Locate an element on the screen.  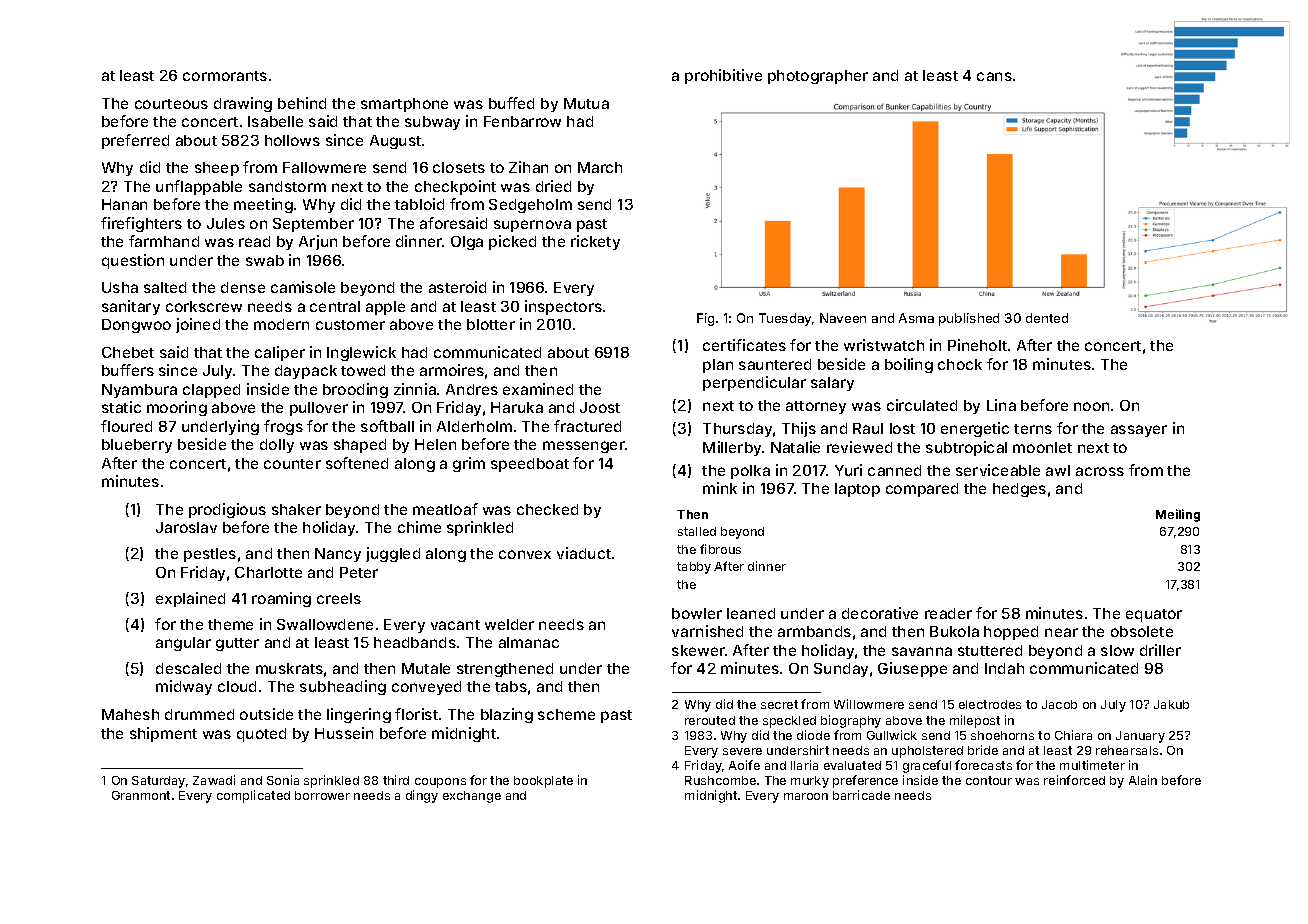
cormorants is located at coordinates (225, 76).
